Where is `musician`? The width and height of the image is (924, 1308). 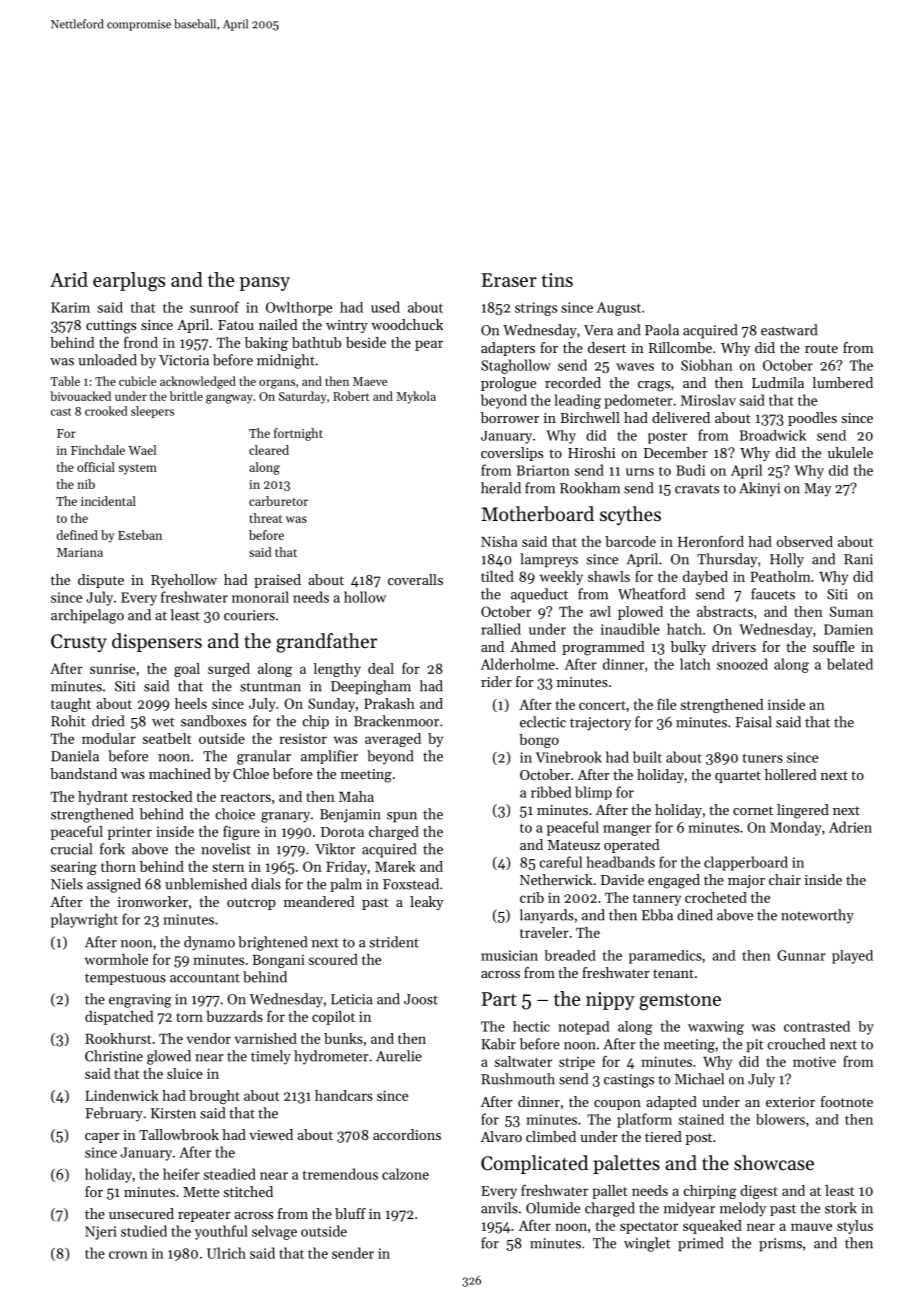 musician is located at coordinates (509, 955).
